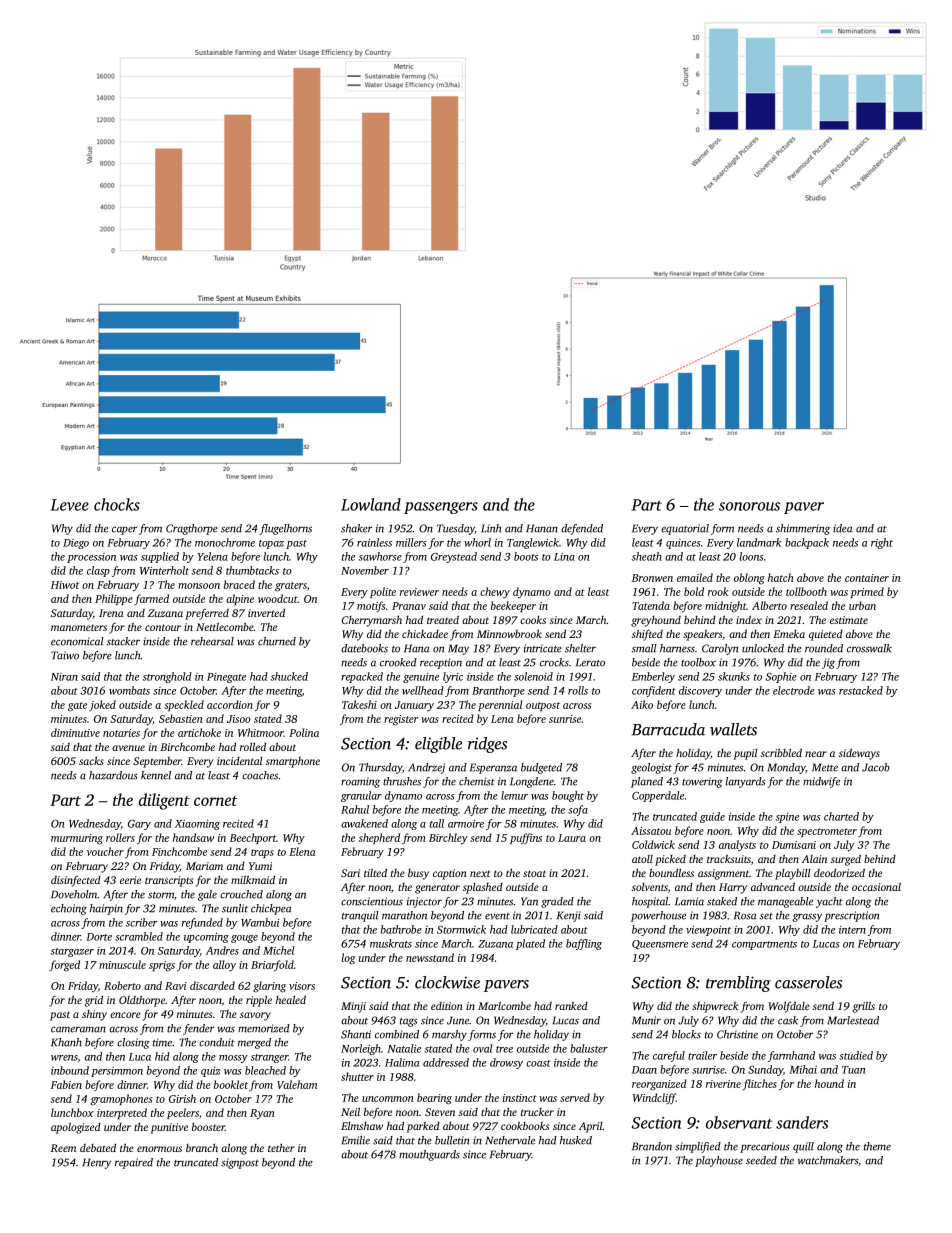 The height and width of the screenshot is (1233, 952). Describe the element at coordinates (749, 506) in the screenshot. I see `sonorous` at that location.
